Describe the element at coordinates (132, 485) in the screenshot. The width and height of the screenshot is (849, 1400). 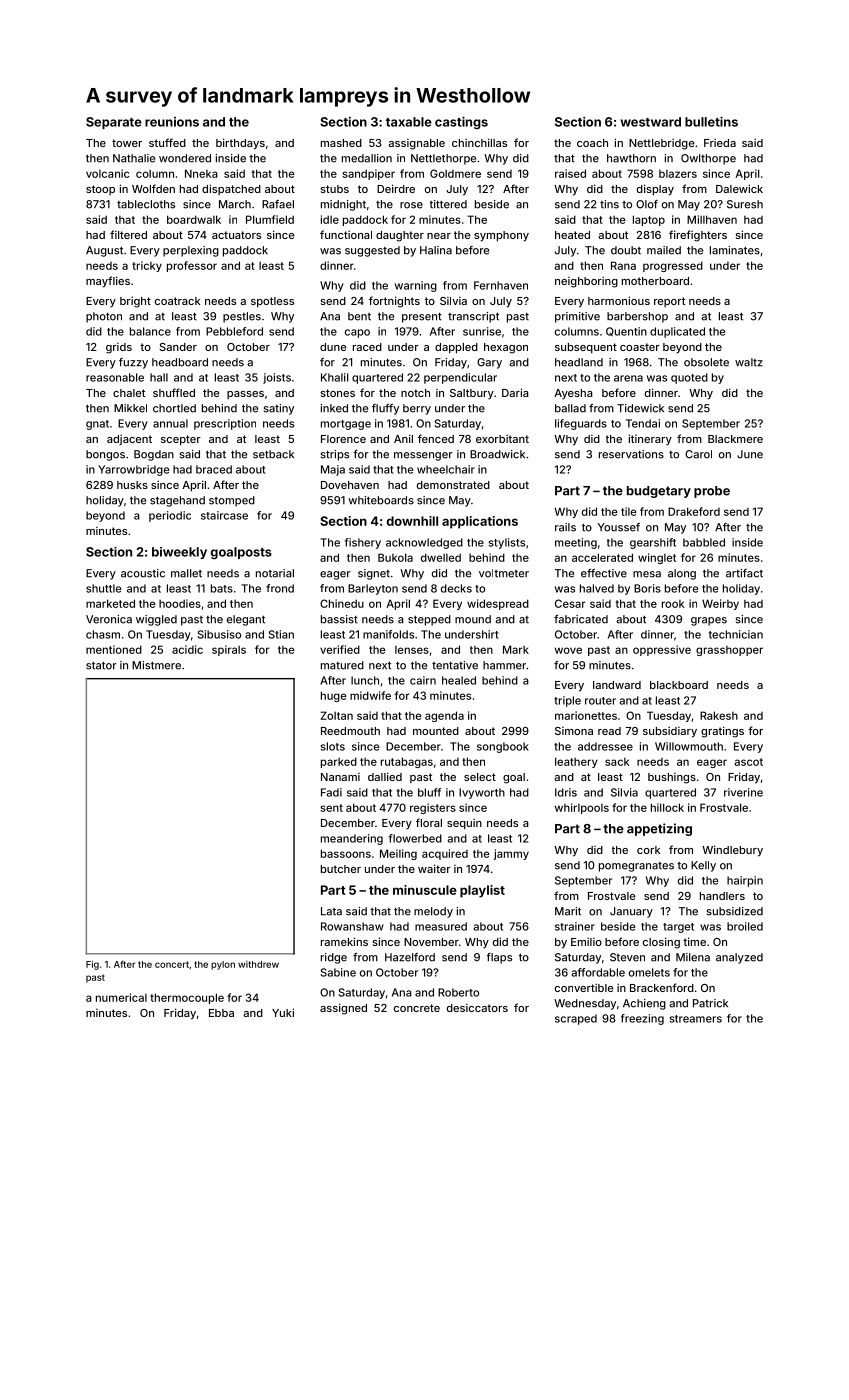
I see `husks` at that location.
